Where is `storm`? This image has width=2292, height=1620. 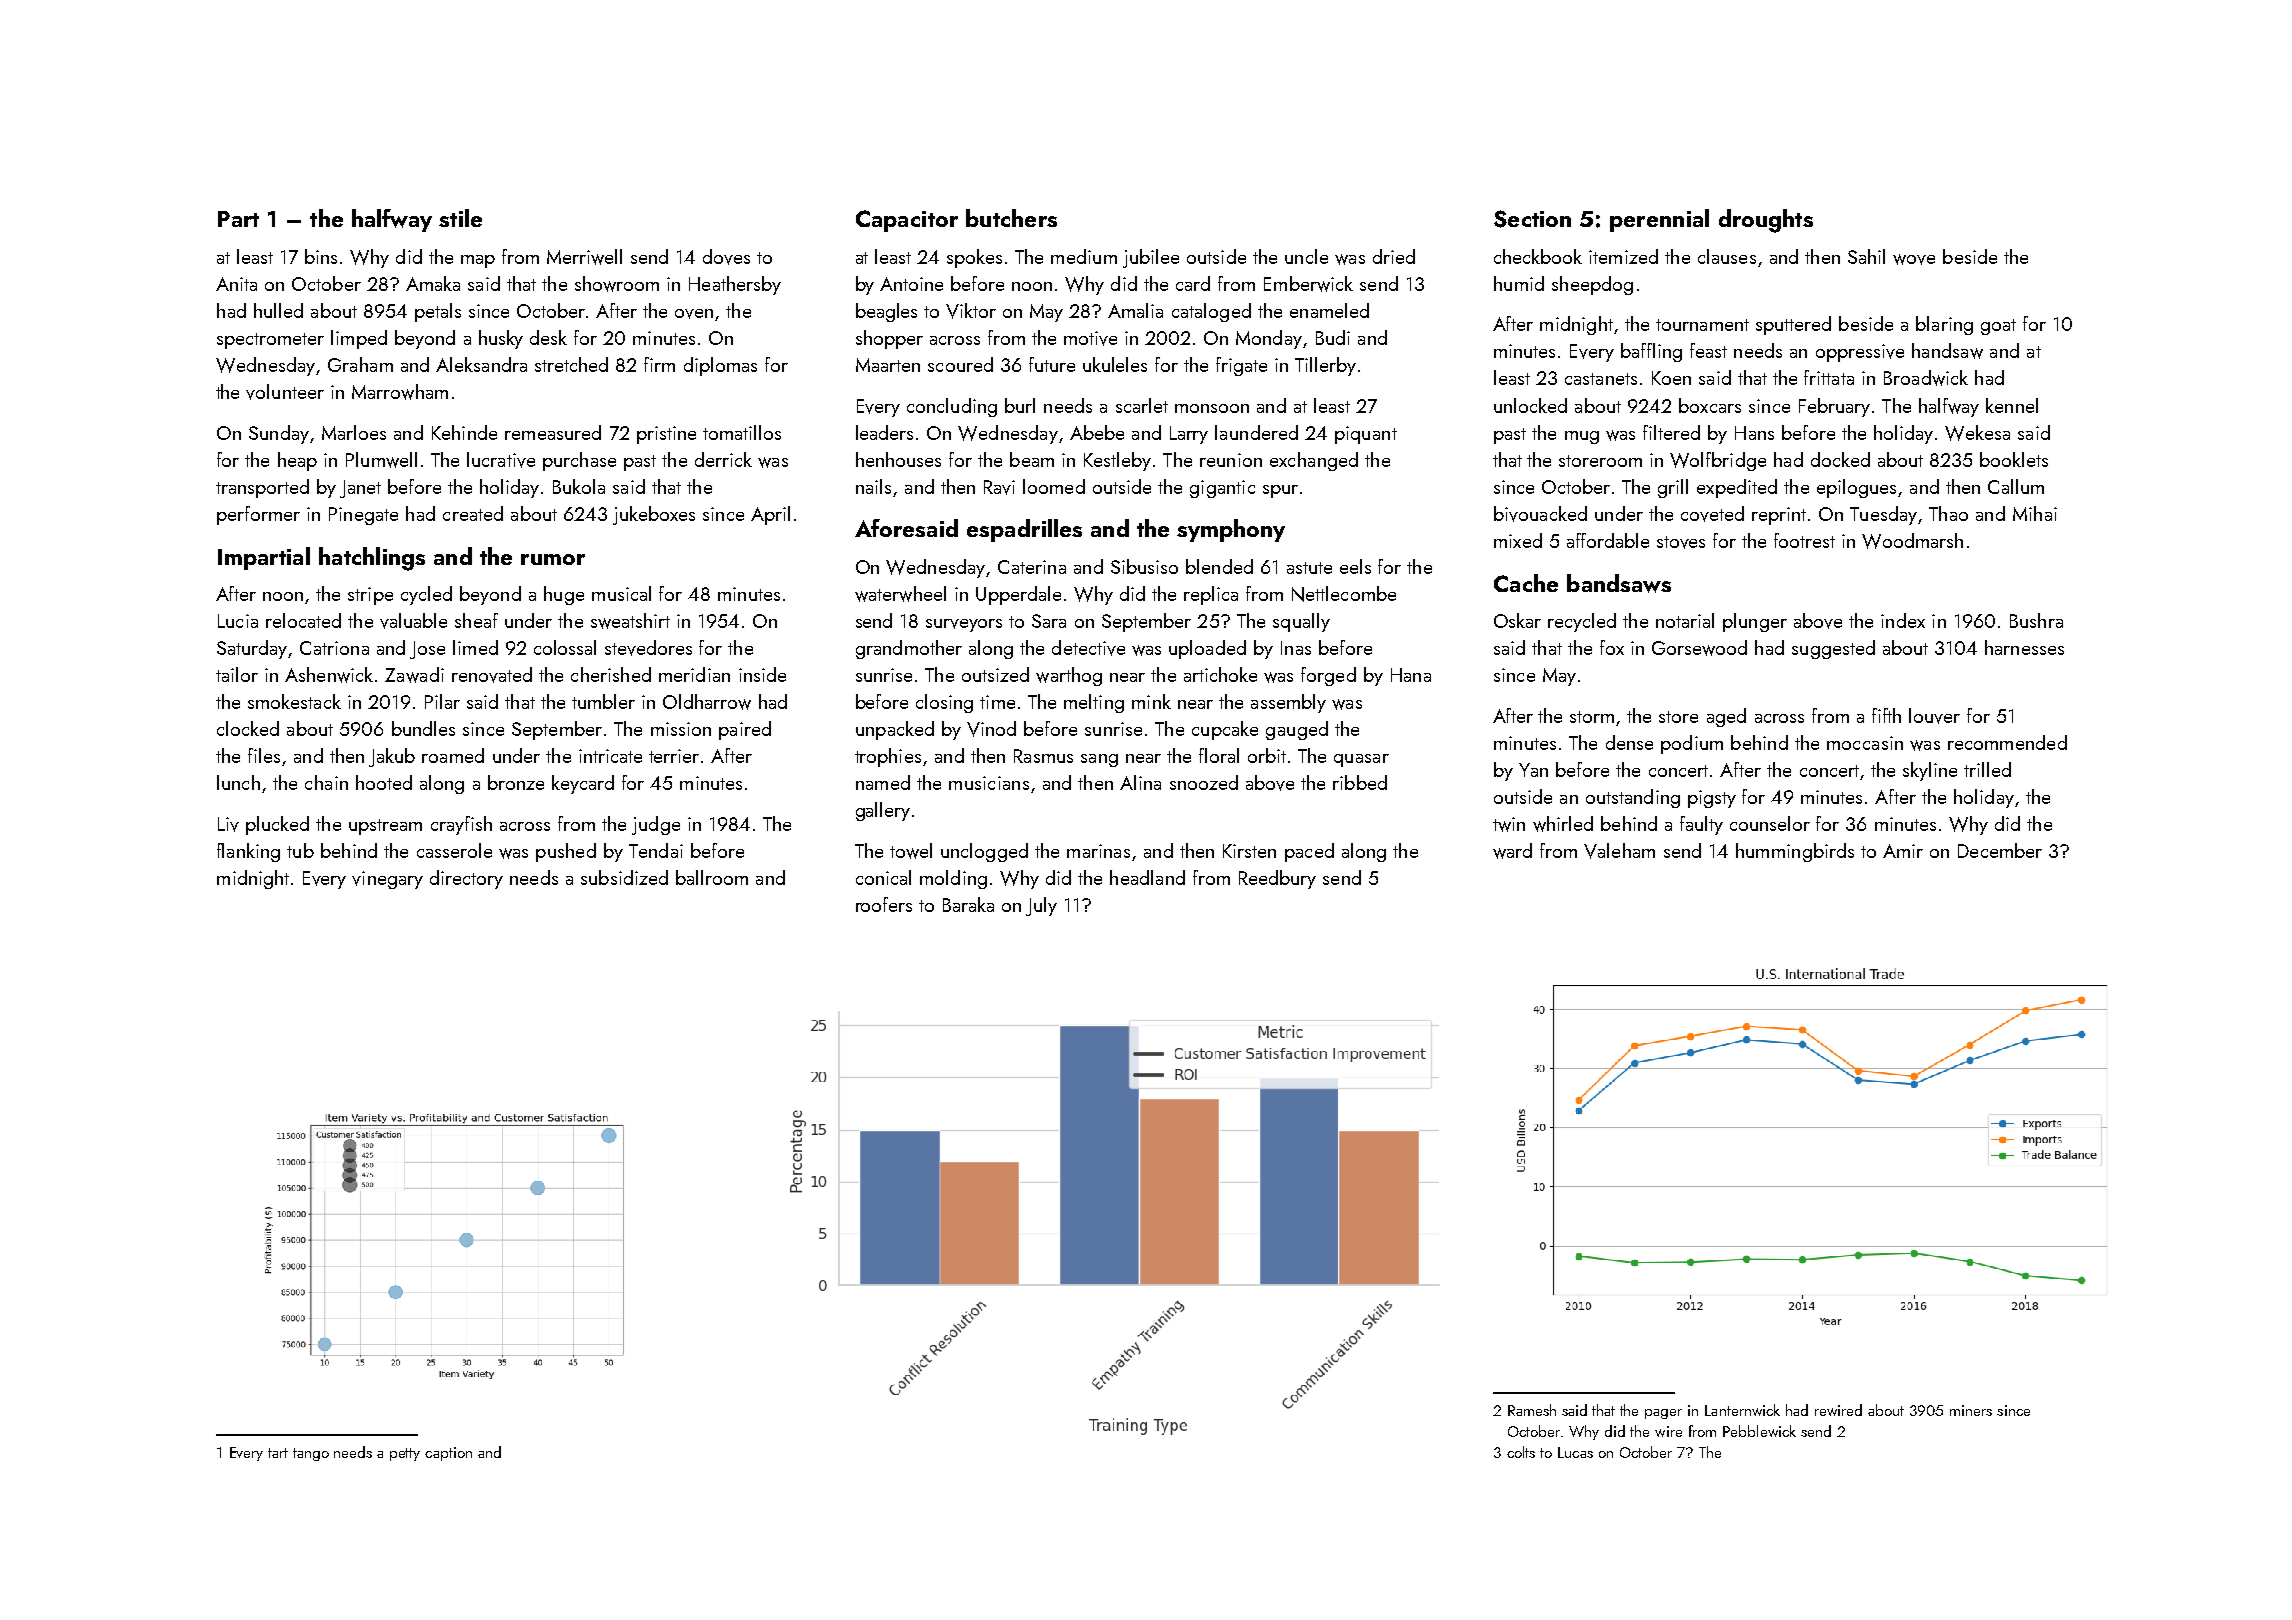 storm is located at coordinates (1592, 717).
